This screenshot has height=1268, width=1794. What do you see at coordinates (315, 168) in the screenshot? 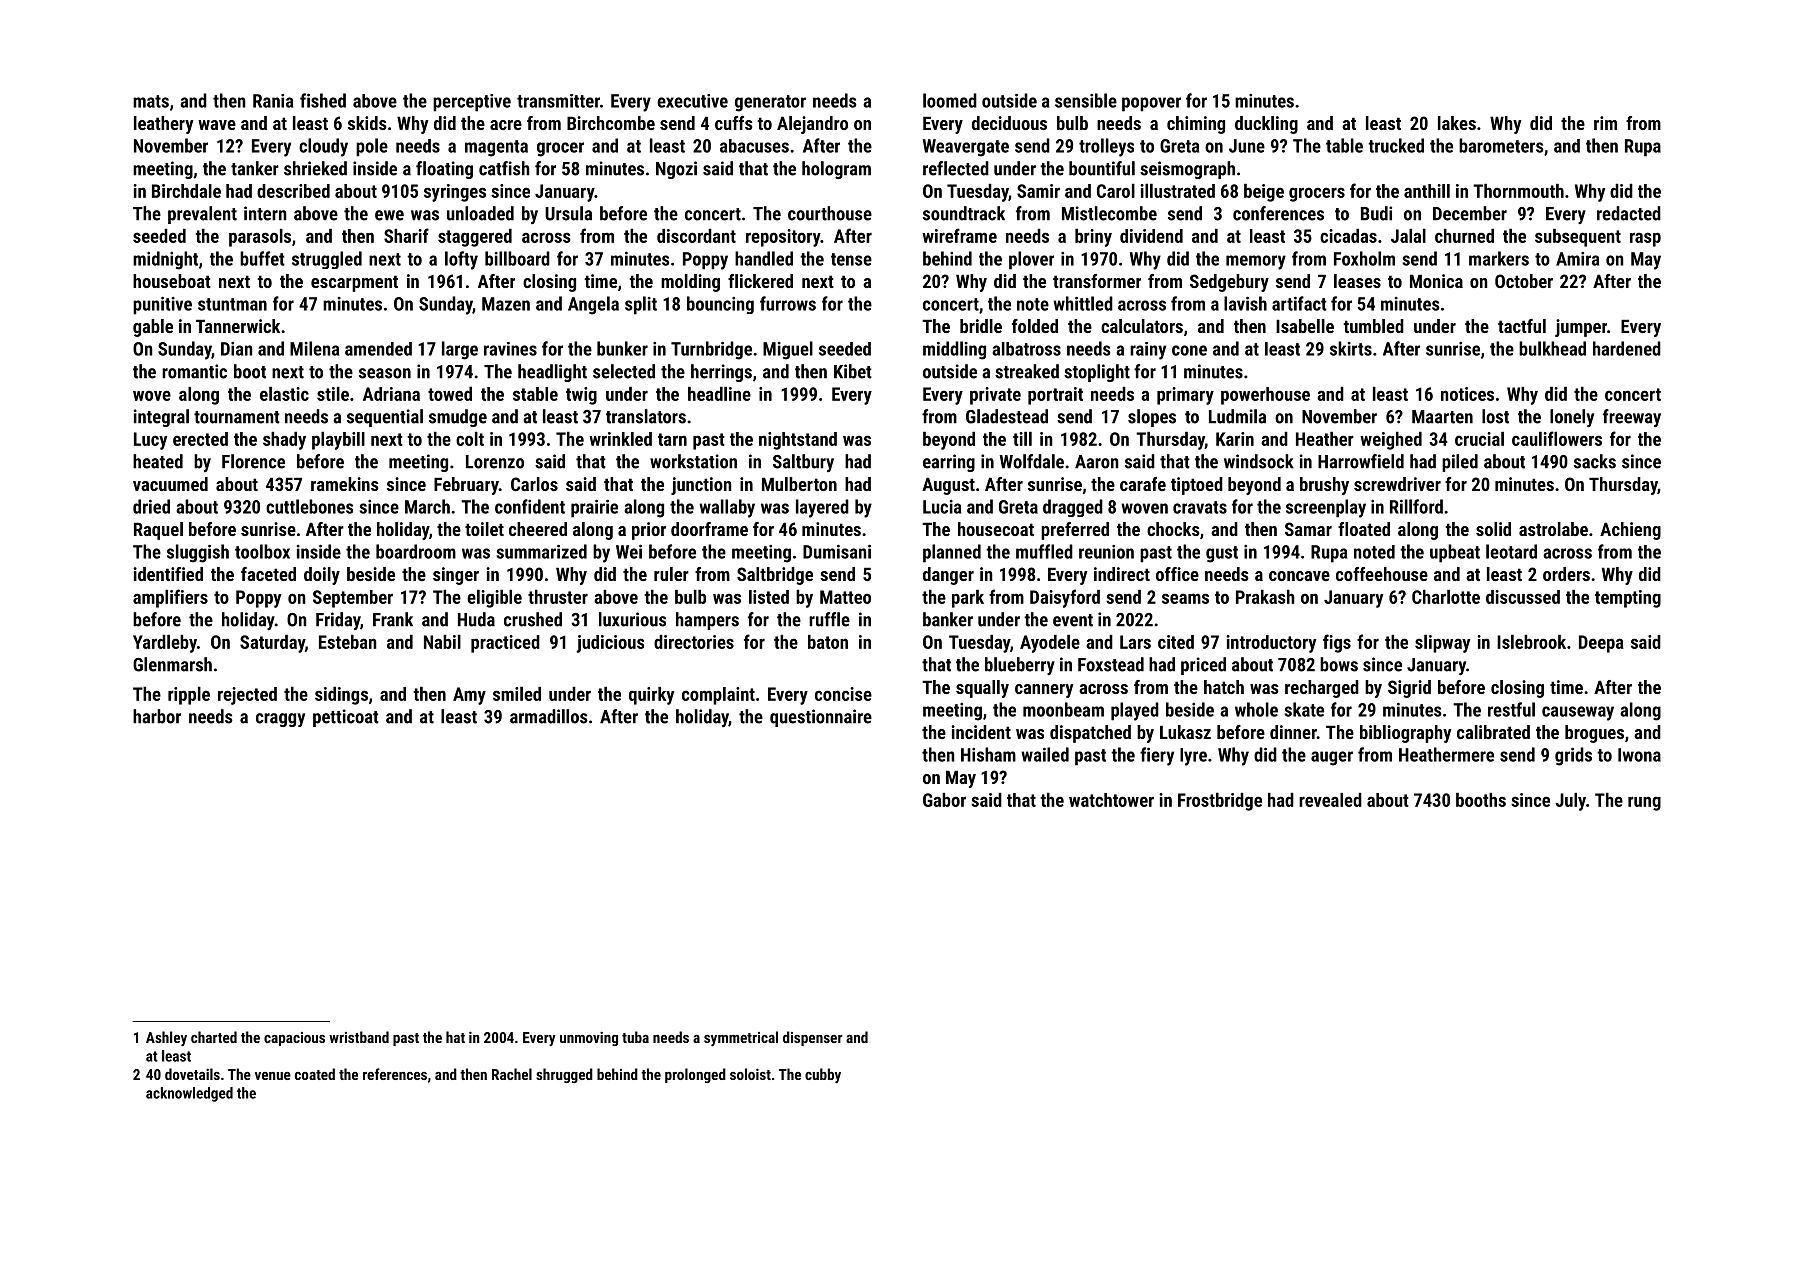
I see `shrieked` at bounding box center [315, 168].
